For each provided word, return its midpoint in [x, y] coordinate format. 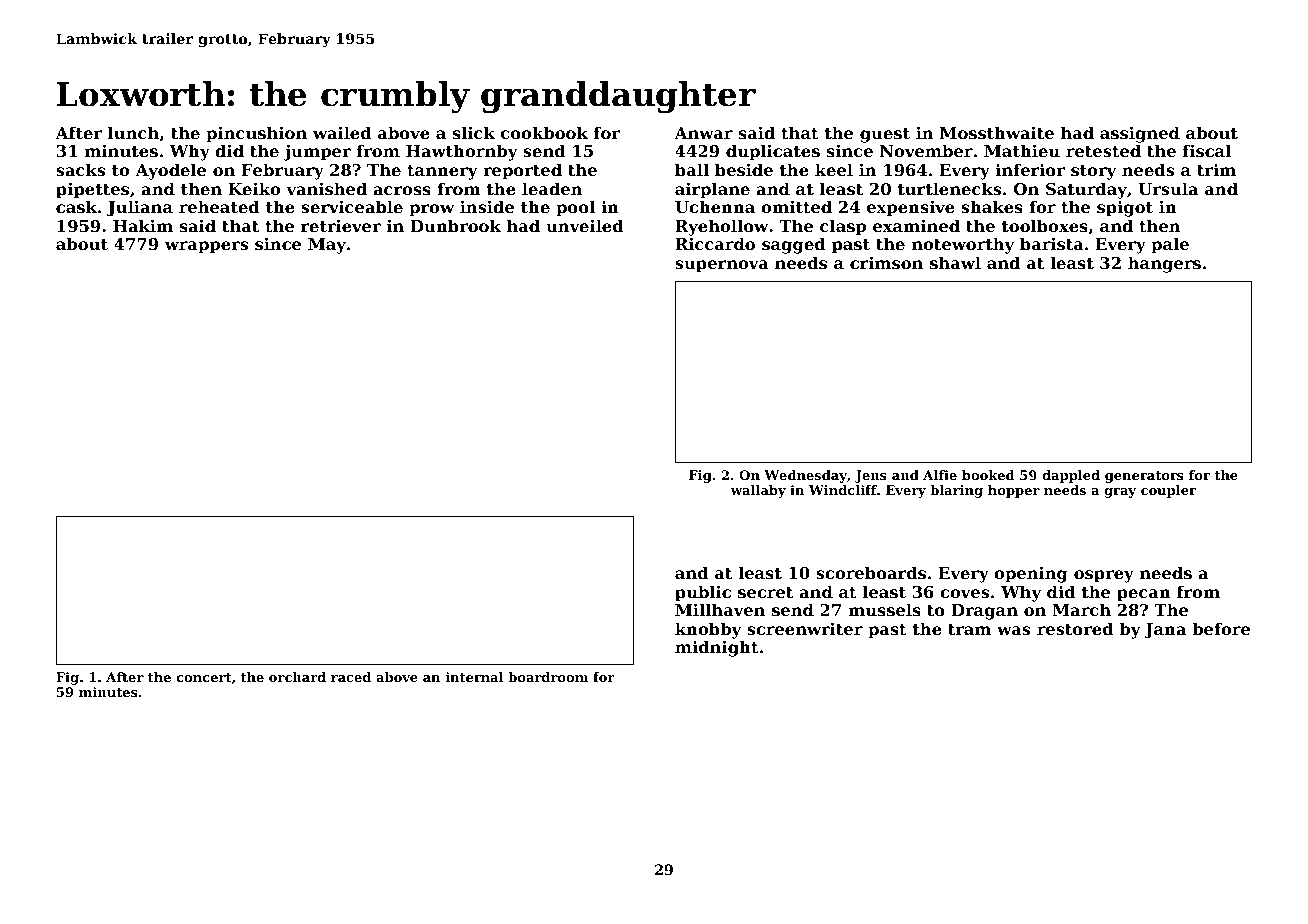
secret [765, 592]
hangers [1164, 264]
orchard [297, 677]
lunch [133, 132]
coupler [1168, 491]
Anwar [703, 133]
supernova [722, 266]
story [1093, 172]
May [327, 246]
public [703, 593]
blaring [956, 491]
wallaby [758, 491]
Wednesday [805, 476]
